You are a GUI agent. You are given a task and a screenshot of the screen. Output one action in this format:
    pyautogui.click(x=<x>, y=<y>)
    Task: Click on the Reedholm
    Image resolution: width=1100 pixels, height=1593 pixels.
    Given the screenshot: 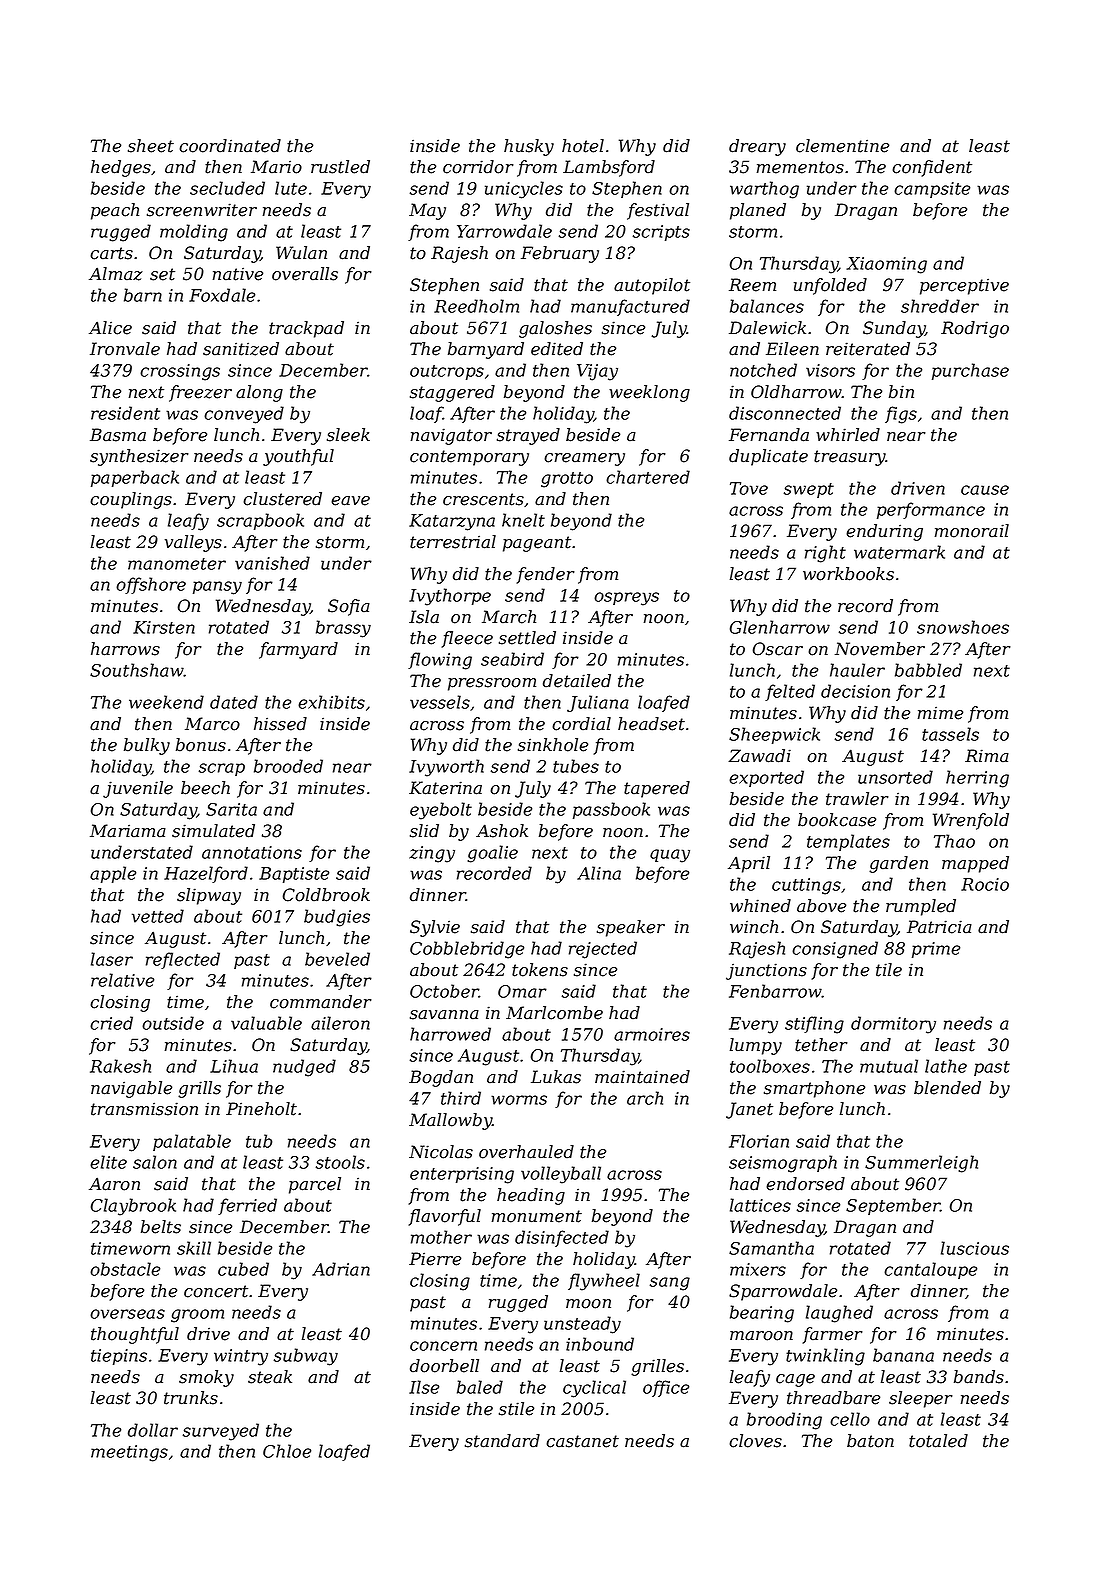 What is the action you would take?
    pyautogui.click(x=476, y=306)
